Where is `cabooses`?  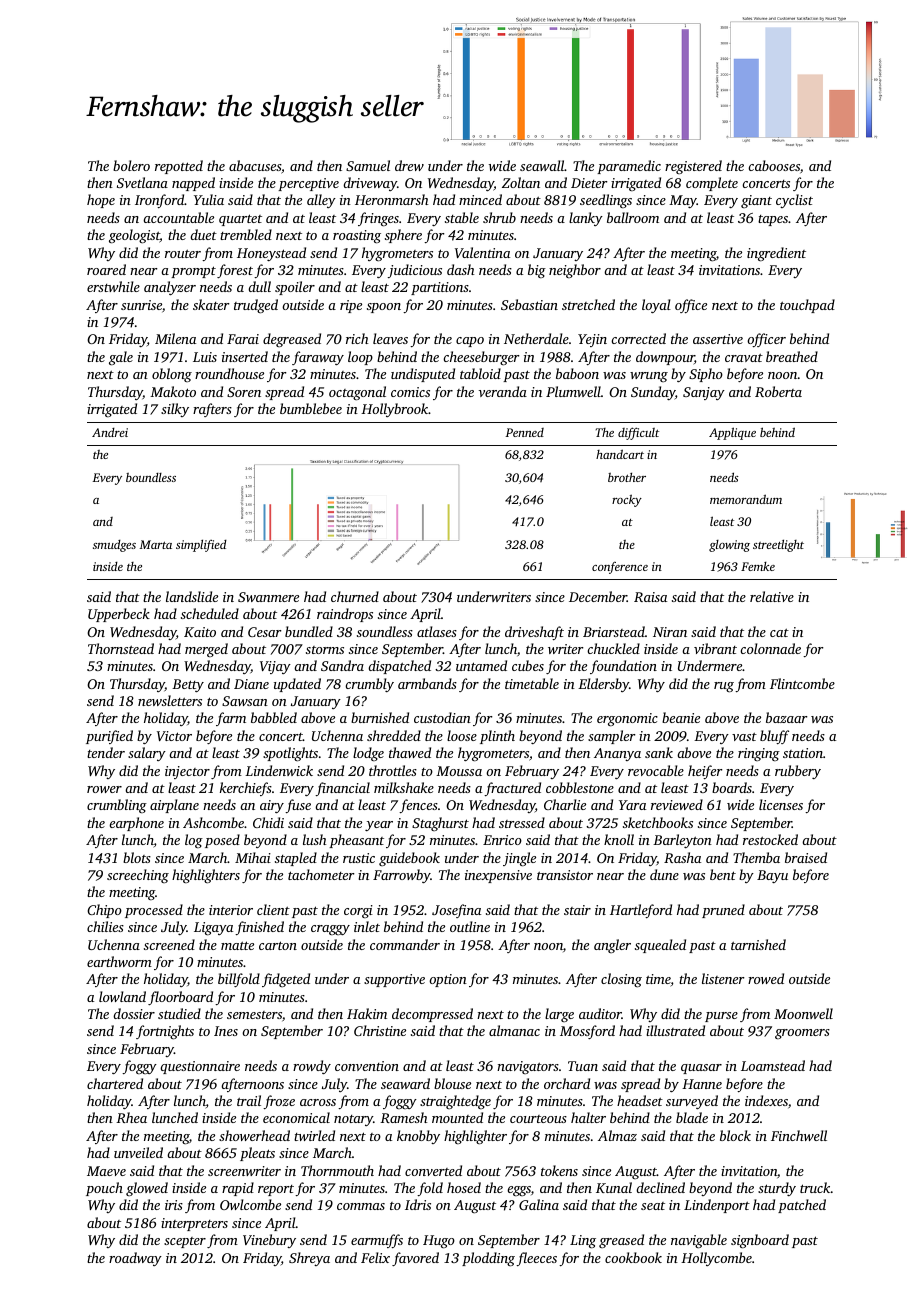
cabooses is located at coordinates (774, 165).
